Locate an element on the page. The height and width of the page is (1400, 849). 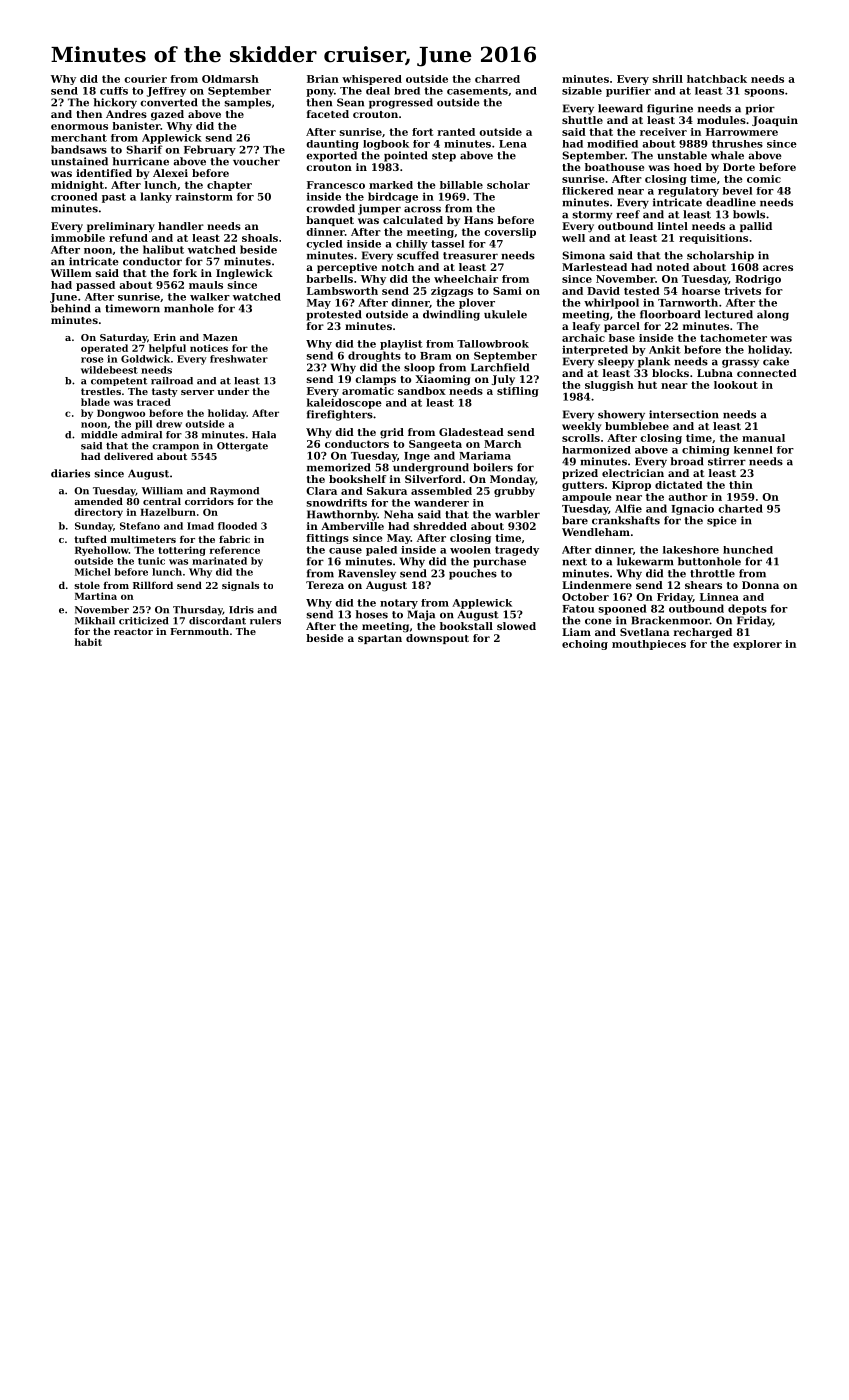
Kiprop is located at coordinates (631, 486).
